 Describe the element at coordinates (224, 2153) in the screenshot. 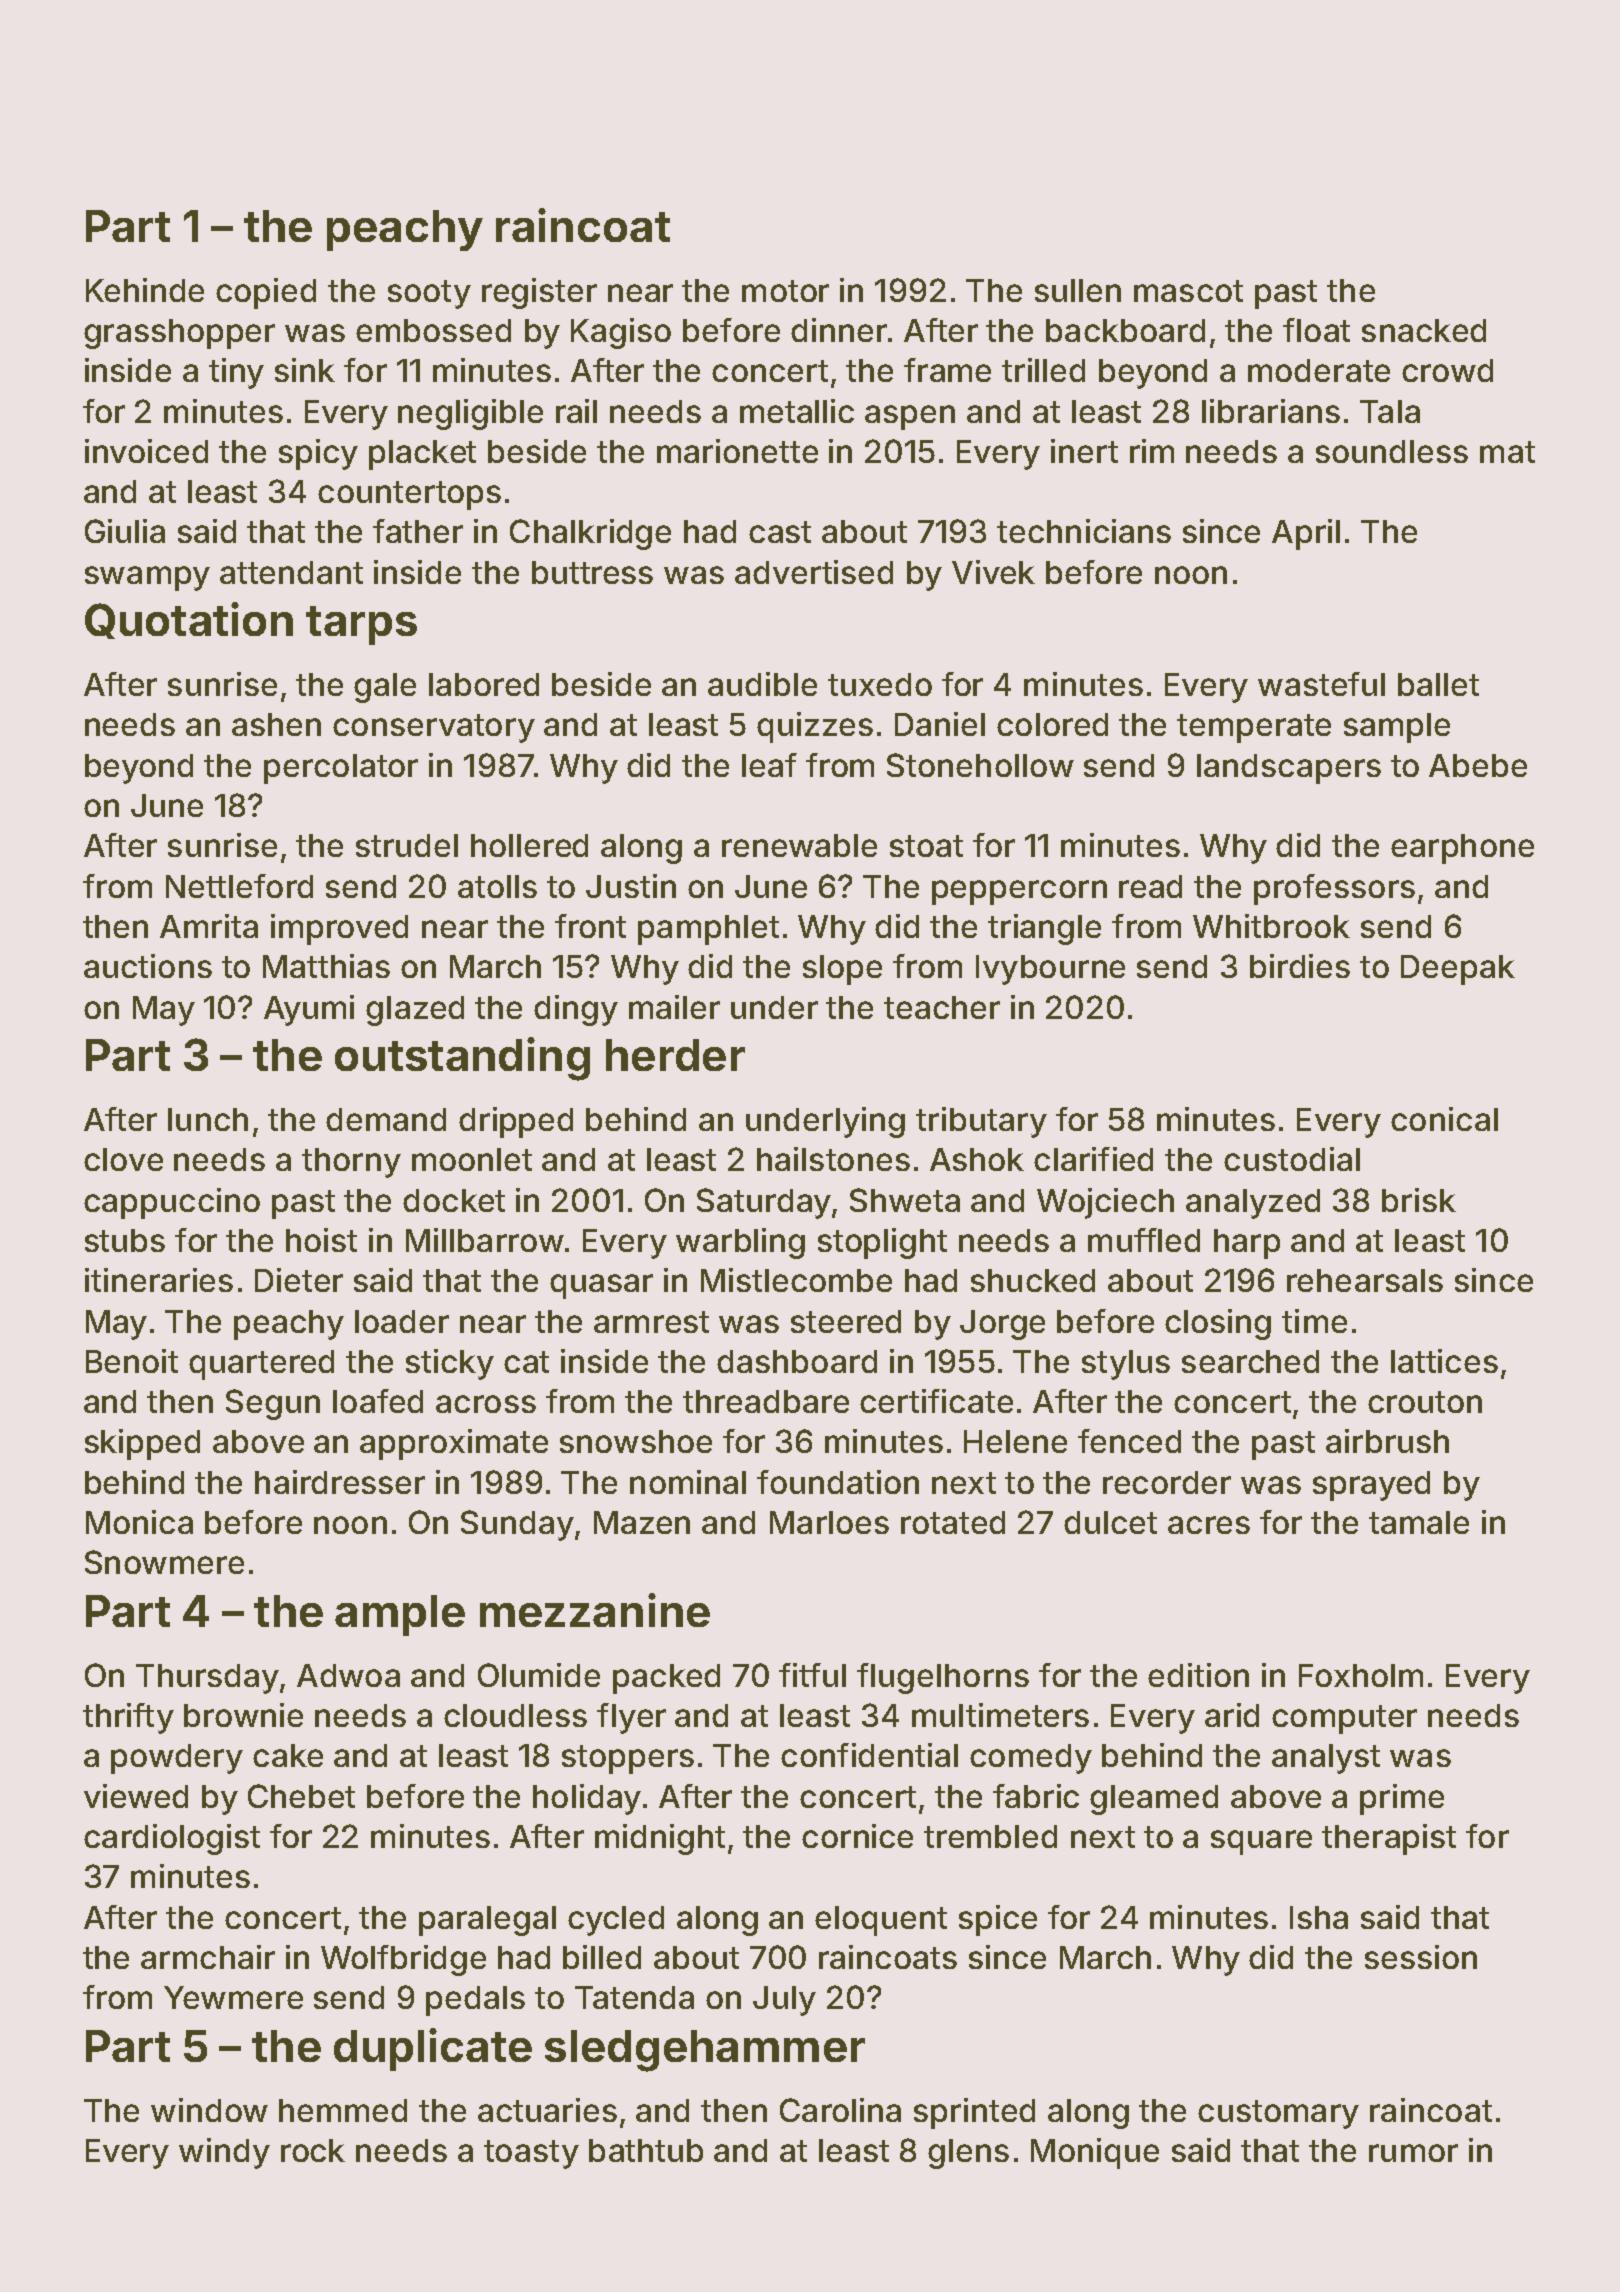

I see `windy` at that location.
